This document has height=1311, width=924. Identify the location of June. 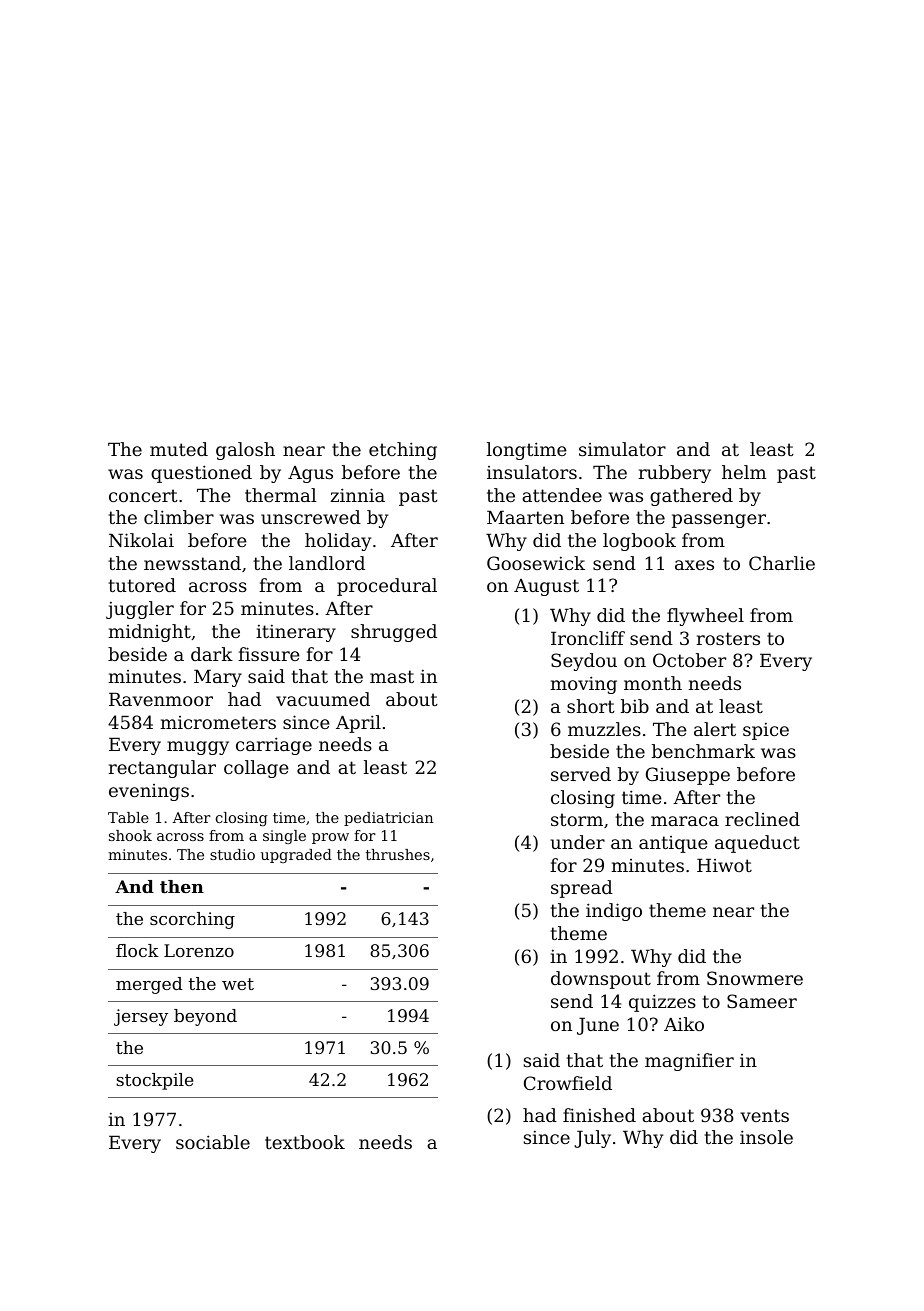
(598, 1026).
